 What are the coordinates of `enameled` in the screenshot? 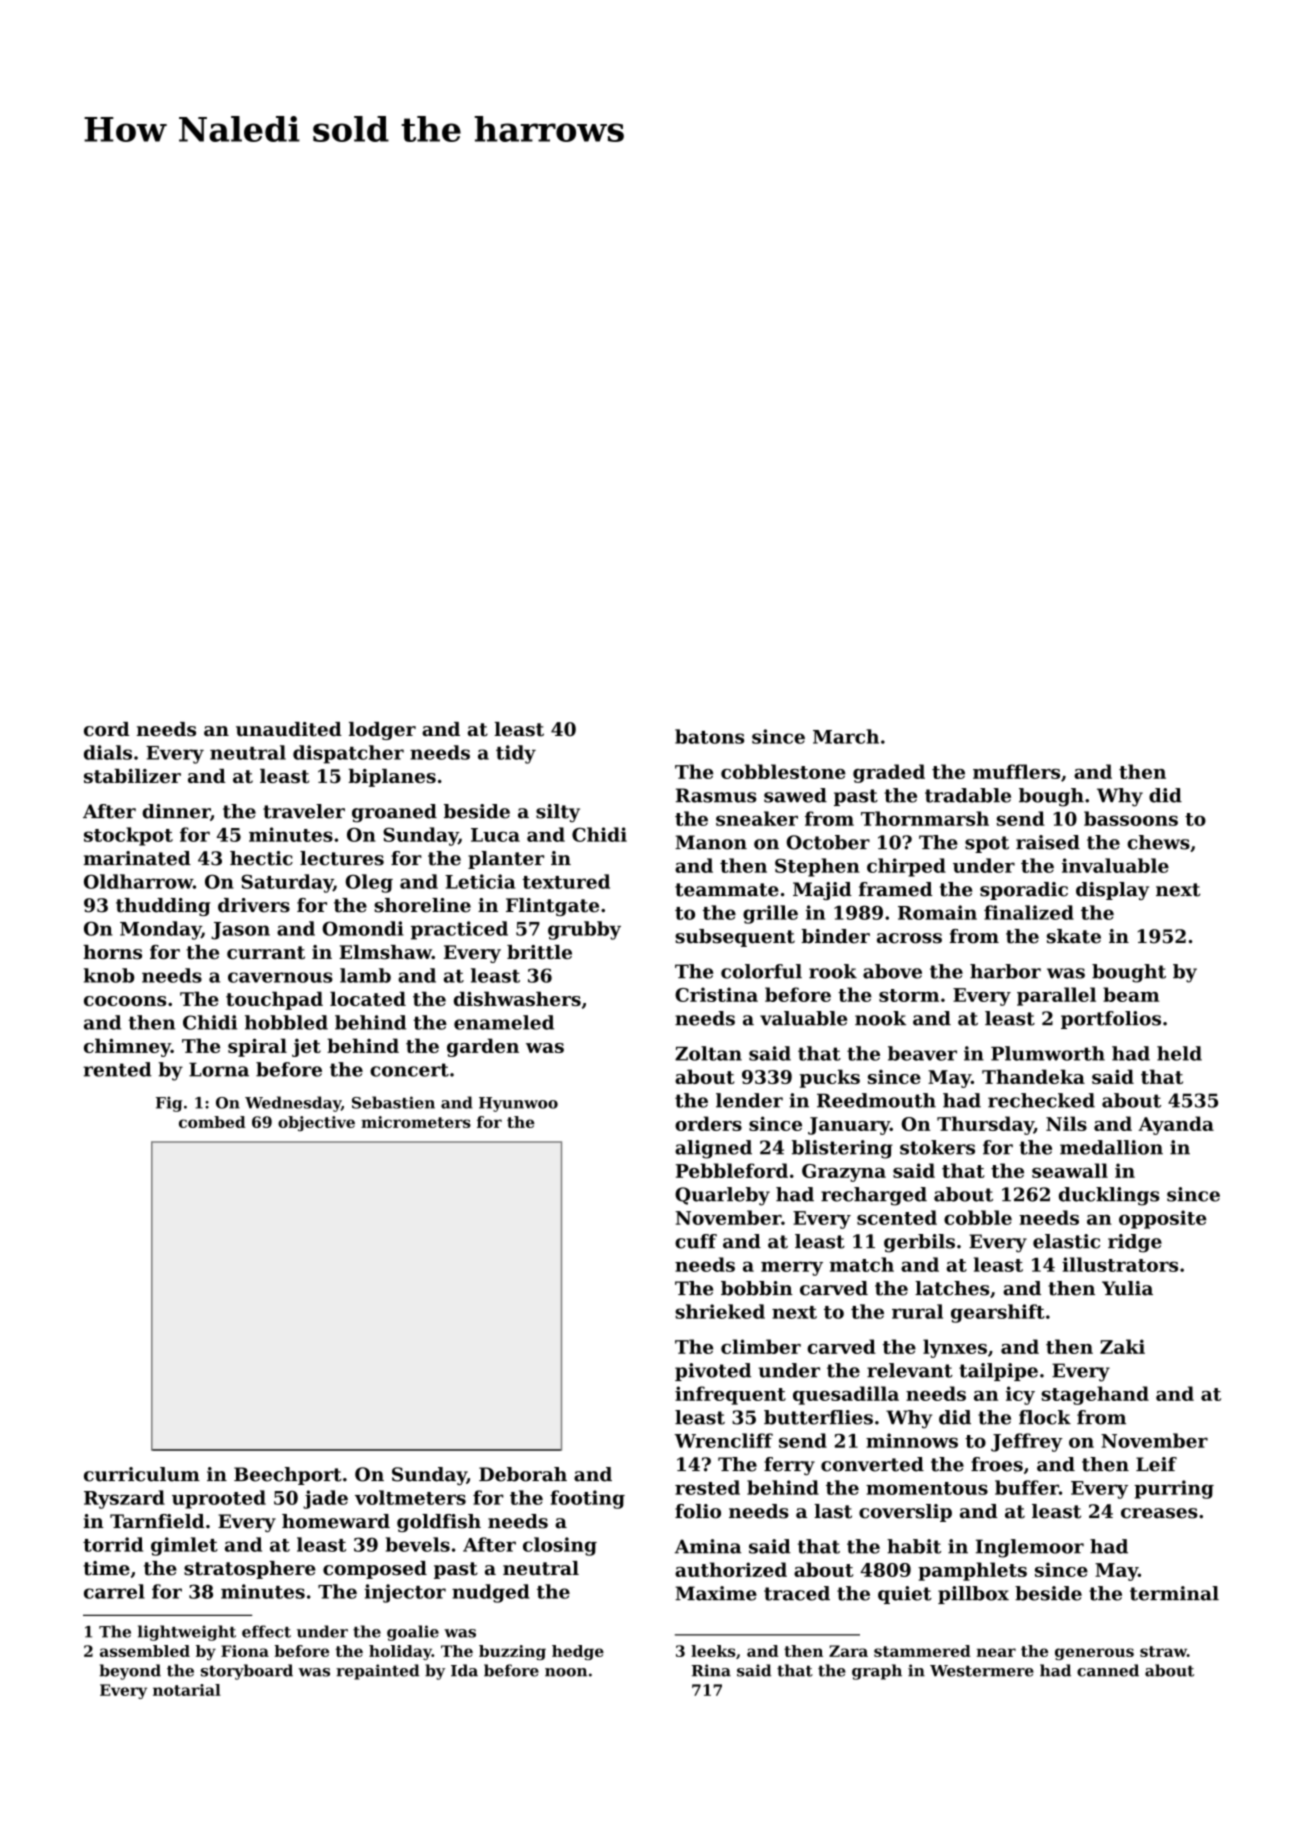 It's located at (504, 1022).
